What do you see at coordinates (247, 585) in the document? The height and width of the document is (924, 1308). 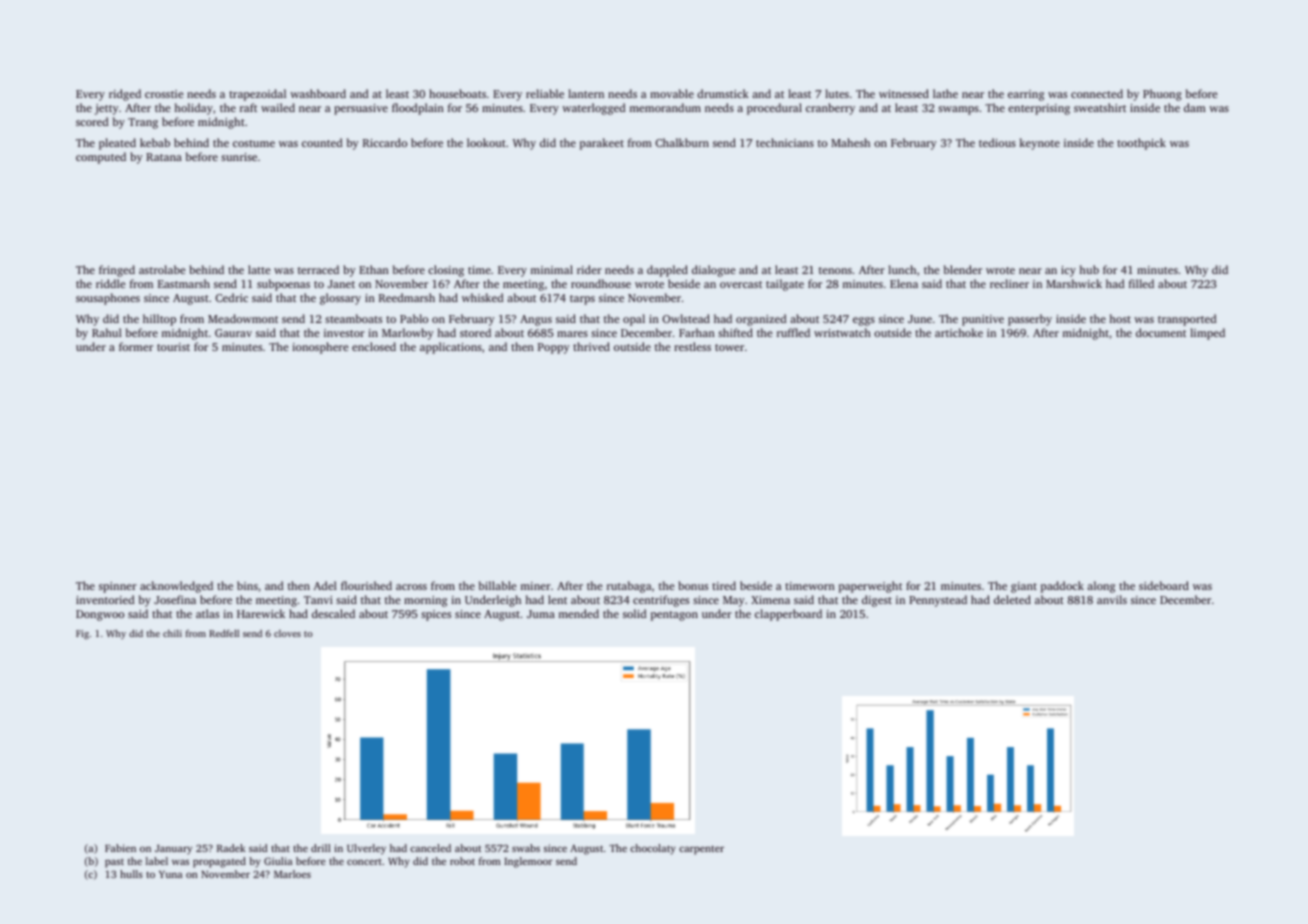 I see `bins` at bounding box center [247, 585].
